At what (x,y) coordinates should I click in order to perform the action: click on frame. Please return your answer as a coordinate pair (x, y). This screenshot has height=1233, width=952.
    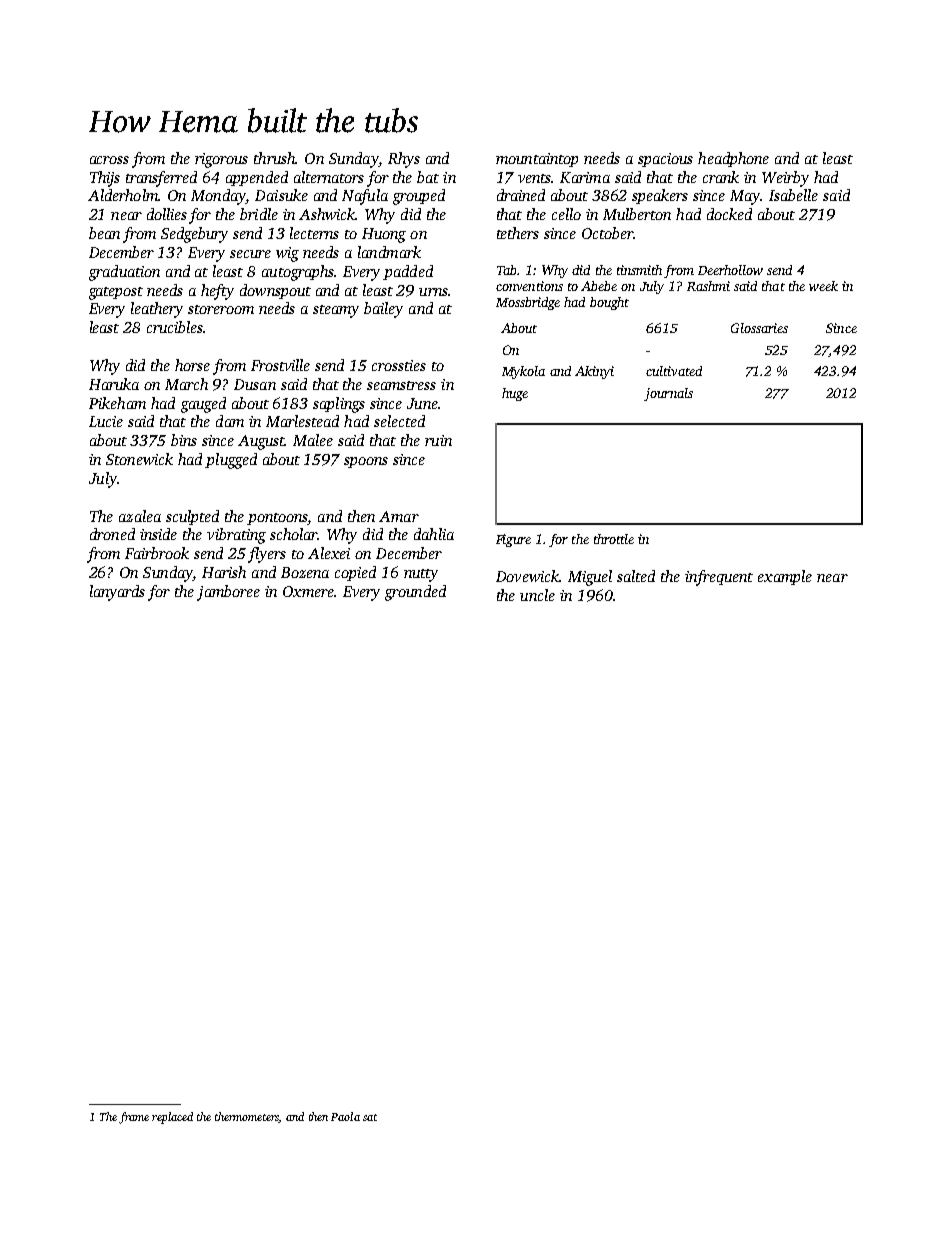
    Looking at the image, I should click on (134, 1118).
